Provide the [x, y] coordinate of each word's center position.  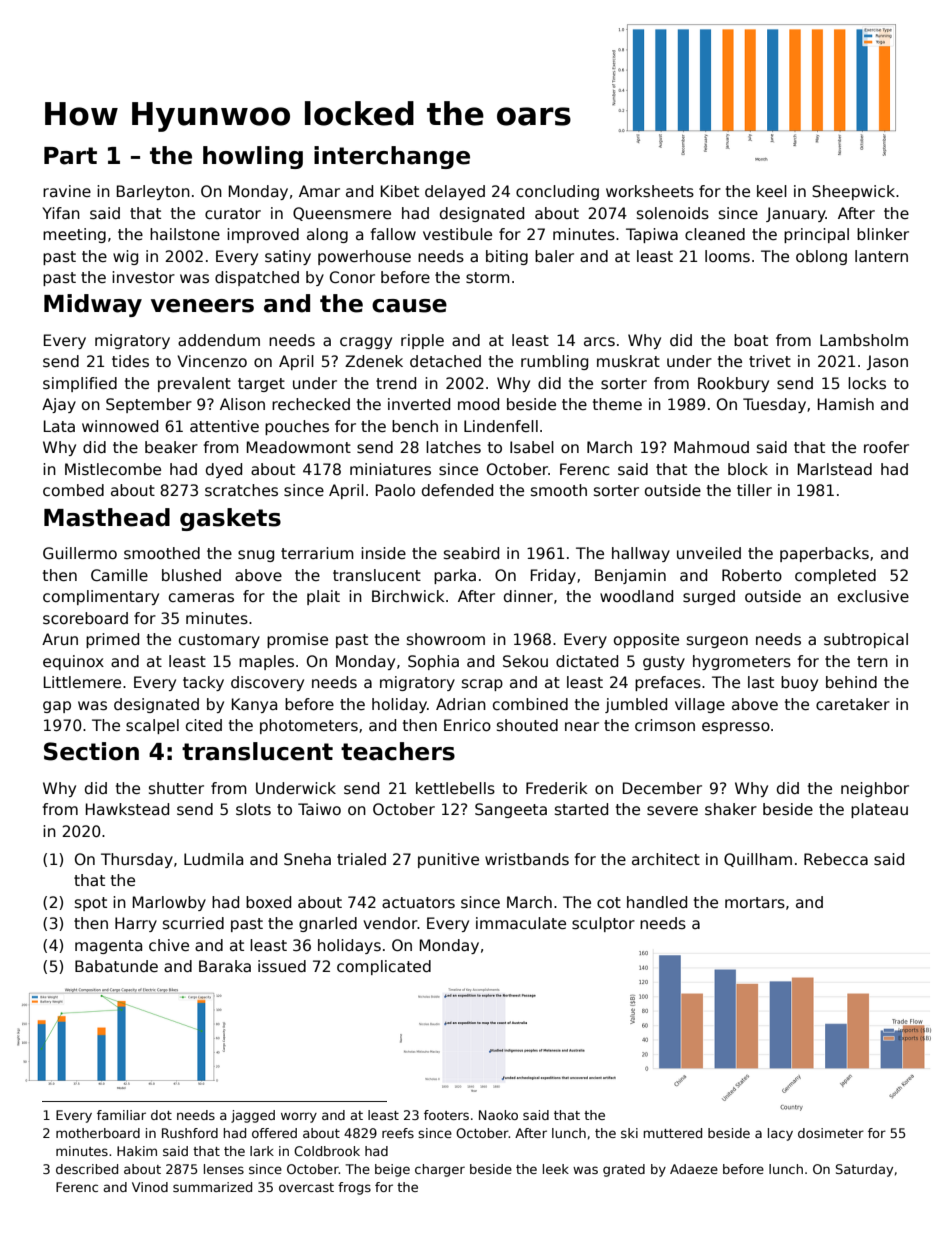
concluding [557, 192]
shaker [731, 809]
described [87, 1169]
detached [445, 361]
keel [772, 191]
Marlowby [169, 903]
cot [609, 902]
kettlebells [455, 788]
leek [556, 1169]
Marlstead [835, 469]
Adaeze [694, 1169]
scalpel [152, 726]
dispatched [257, 278]
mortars [755, 902]
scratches [241, 490]
